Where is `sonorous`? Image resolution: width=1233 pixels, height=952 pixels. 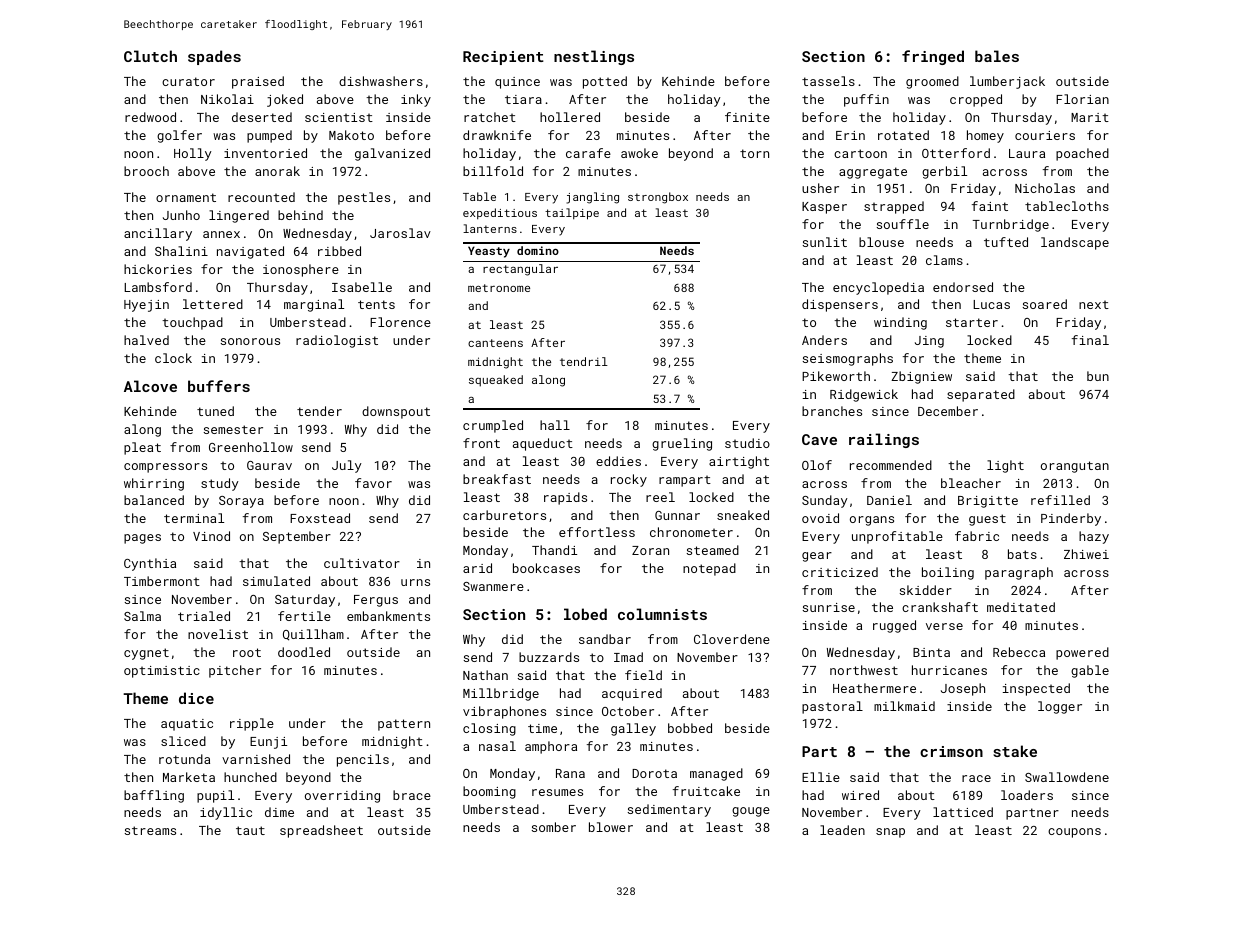
sonorous is located at coordinates (250, 341).
